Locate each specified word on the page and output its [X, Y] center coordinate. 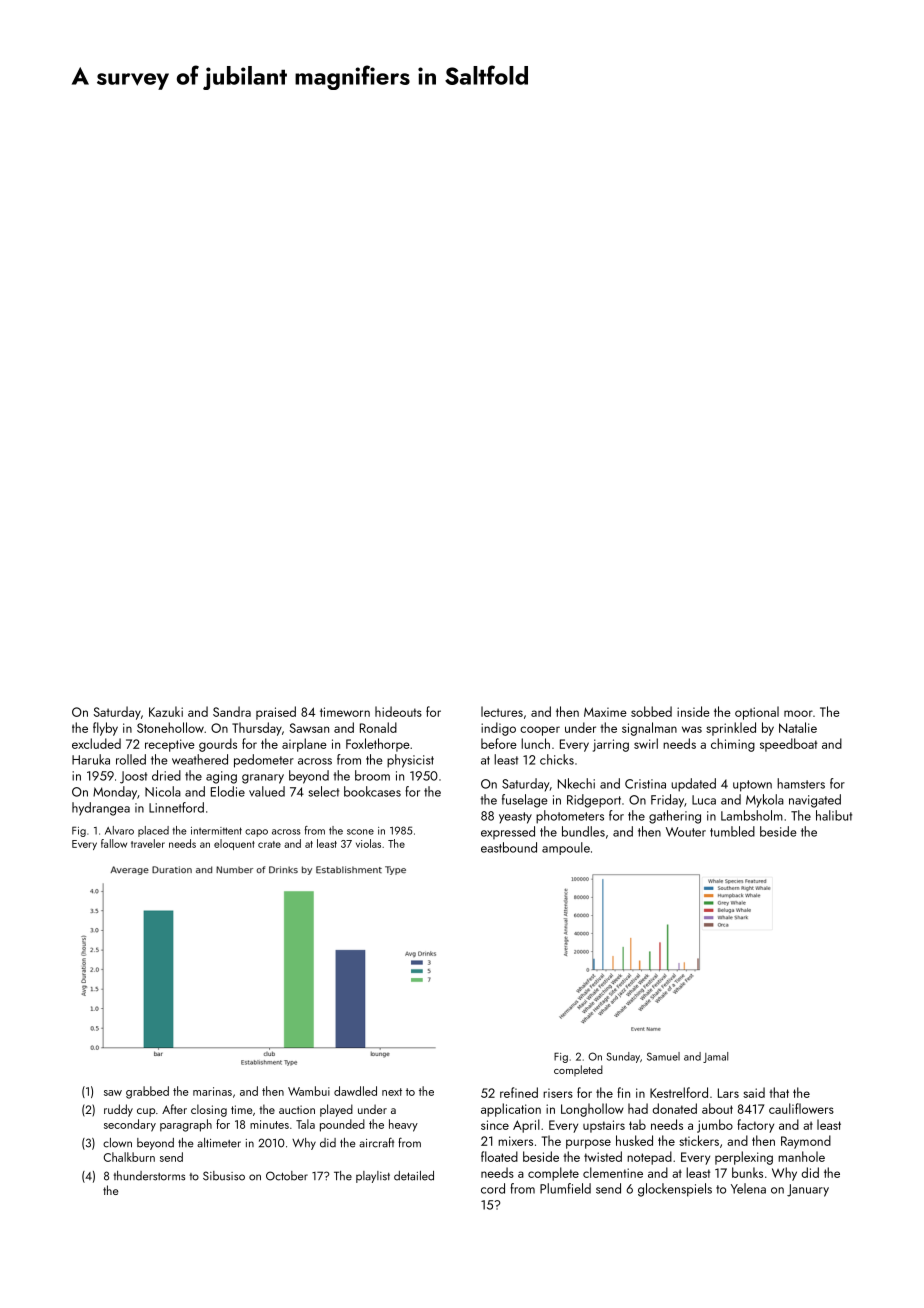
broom [372, 775]
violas [368, 843]
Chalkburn [129, 1157]
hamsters [801, 783]
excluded [96, 743]
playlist [373, 1177]
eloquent [234, 844]
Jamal [715, 1057]
